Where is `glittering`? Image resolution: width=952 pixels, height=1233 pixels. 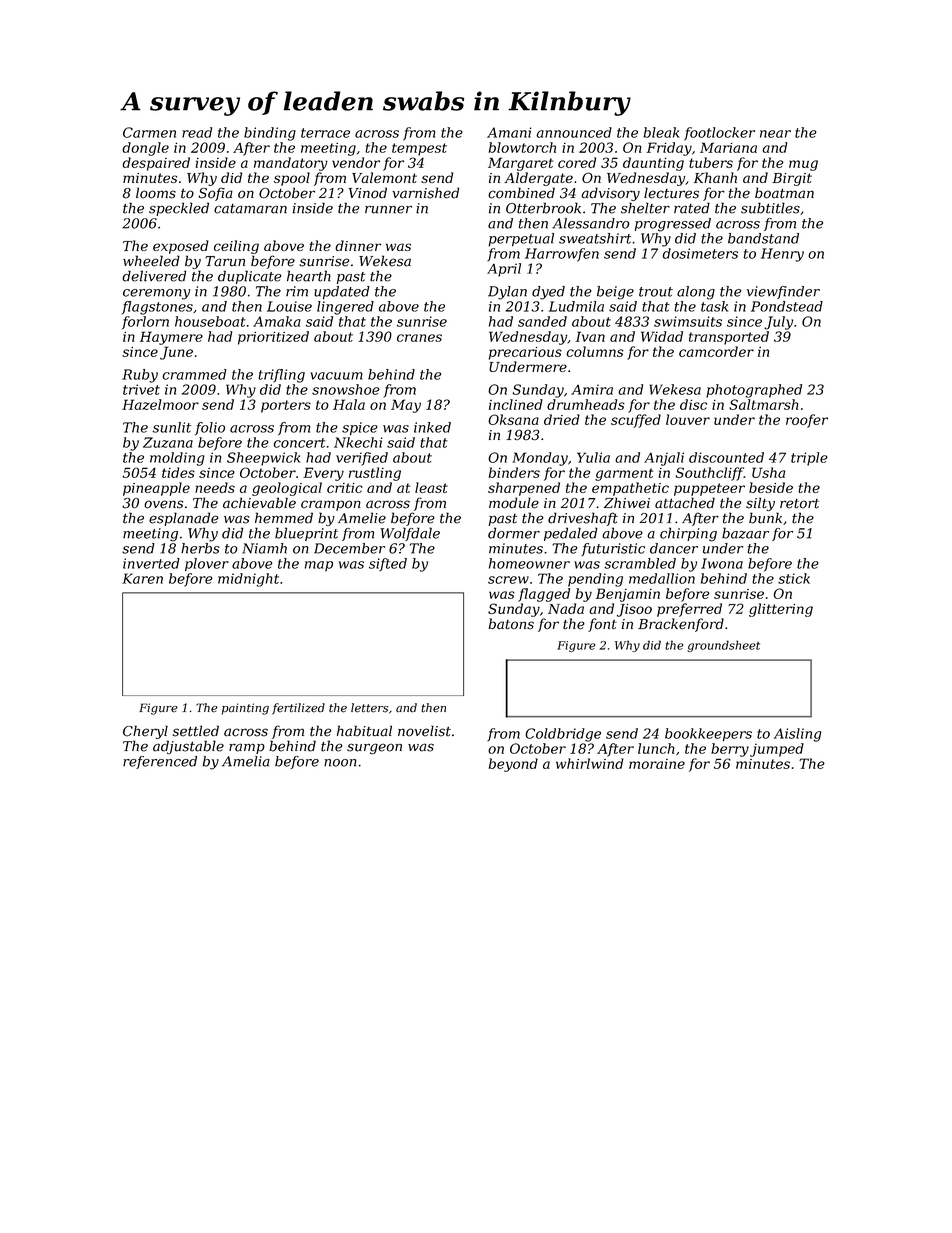 glittering is located at coordinates (781, 610).
